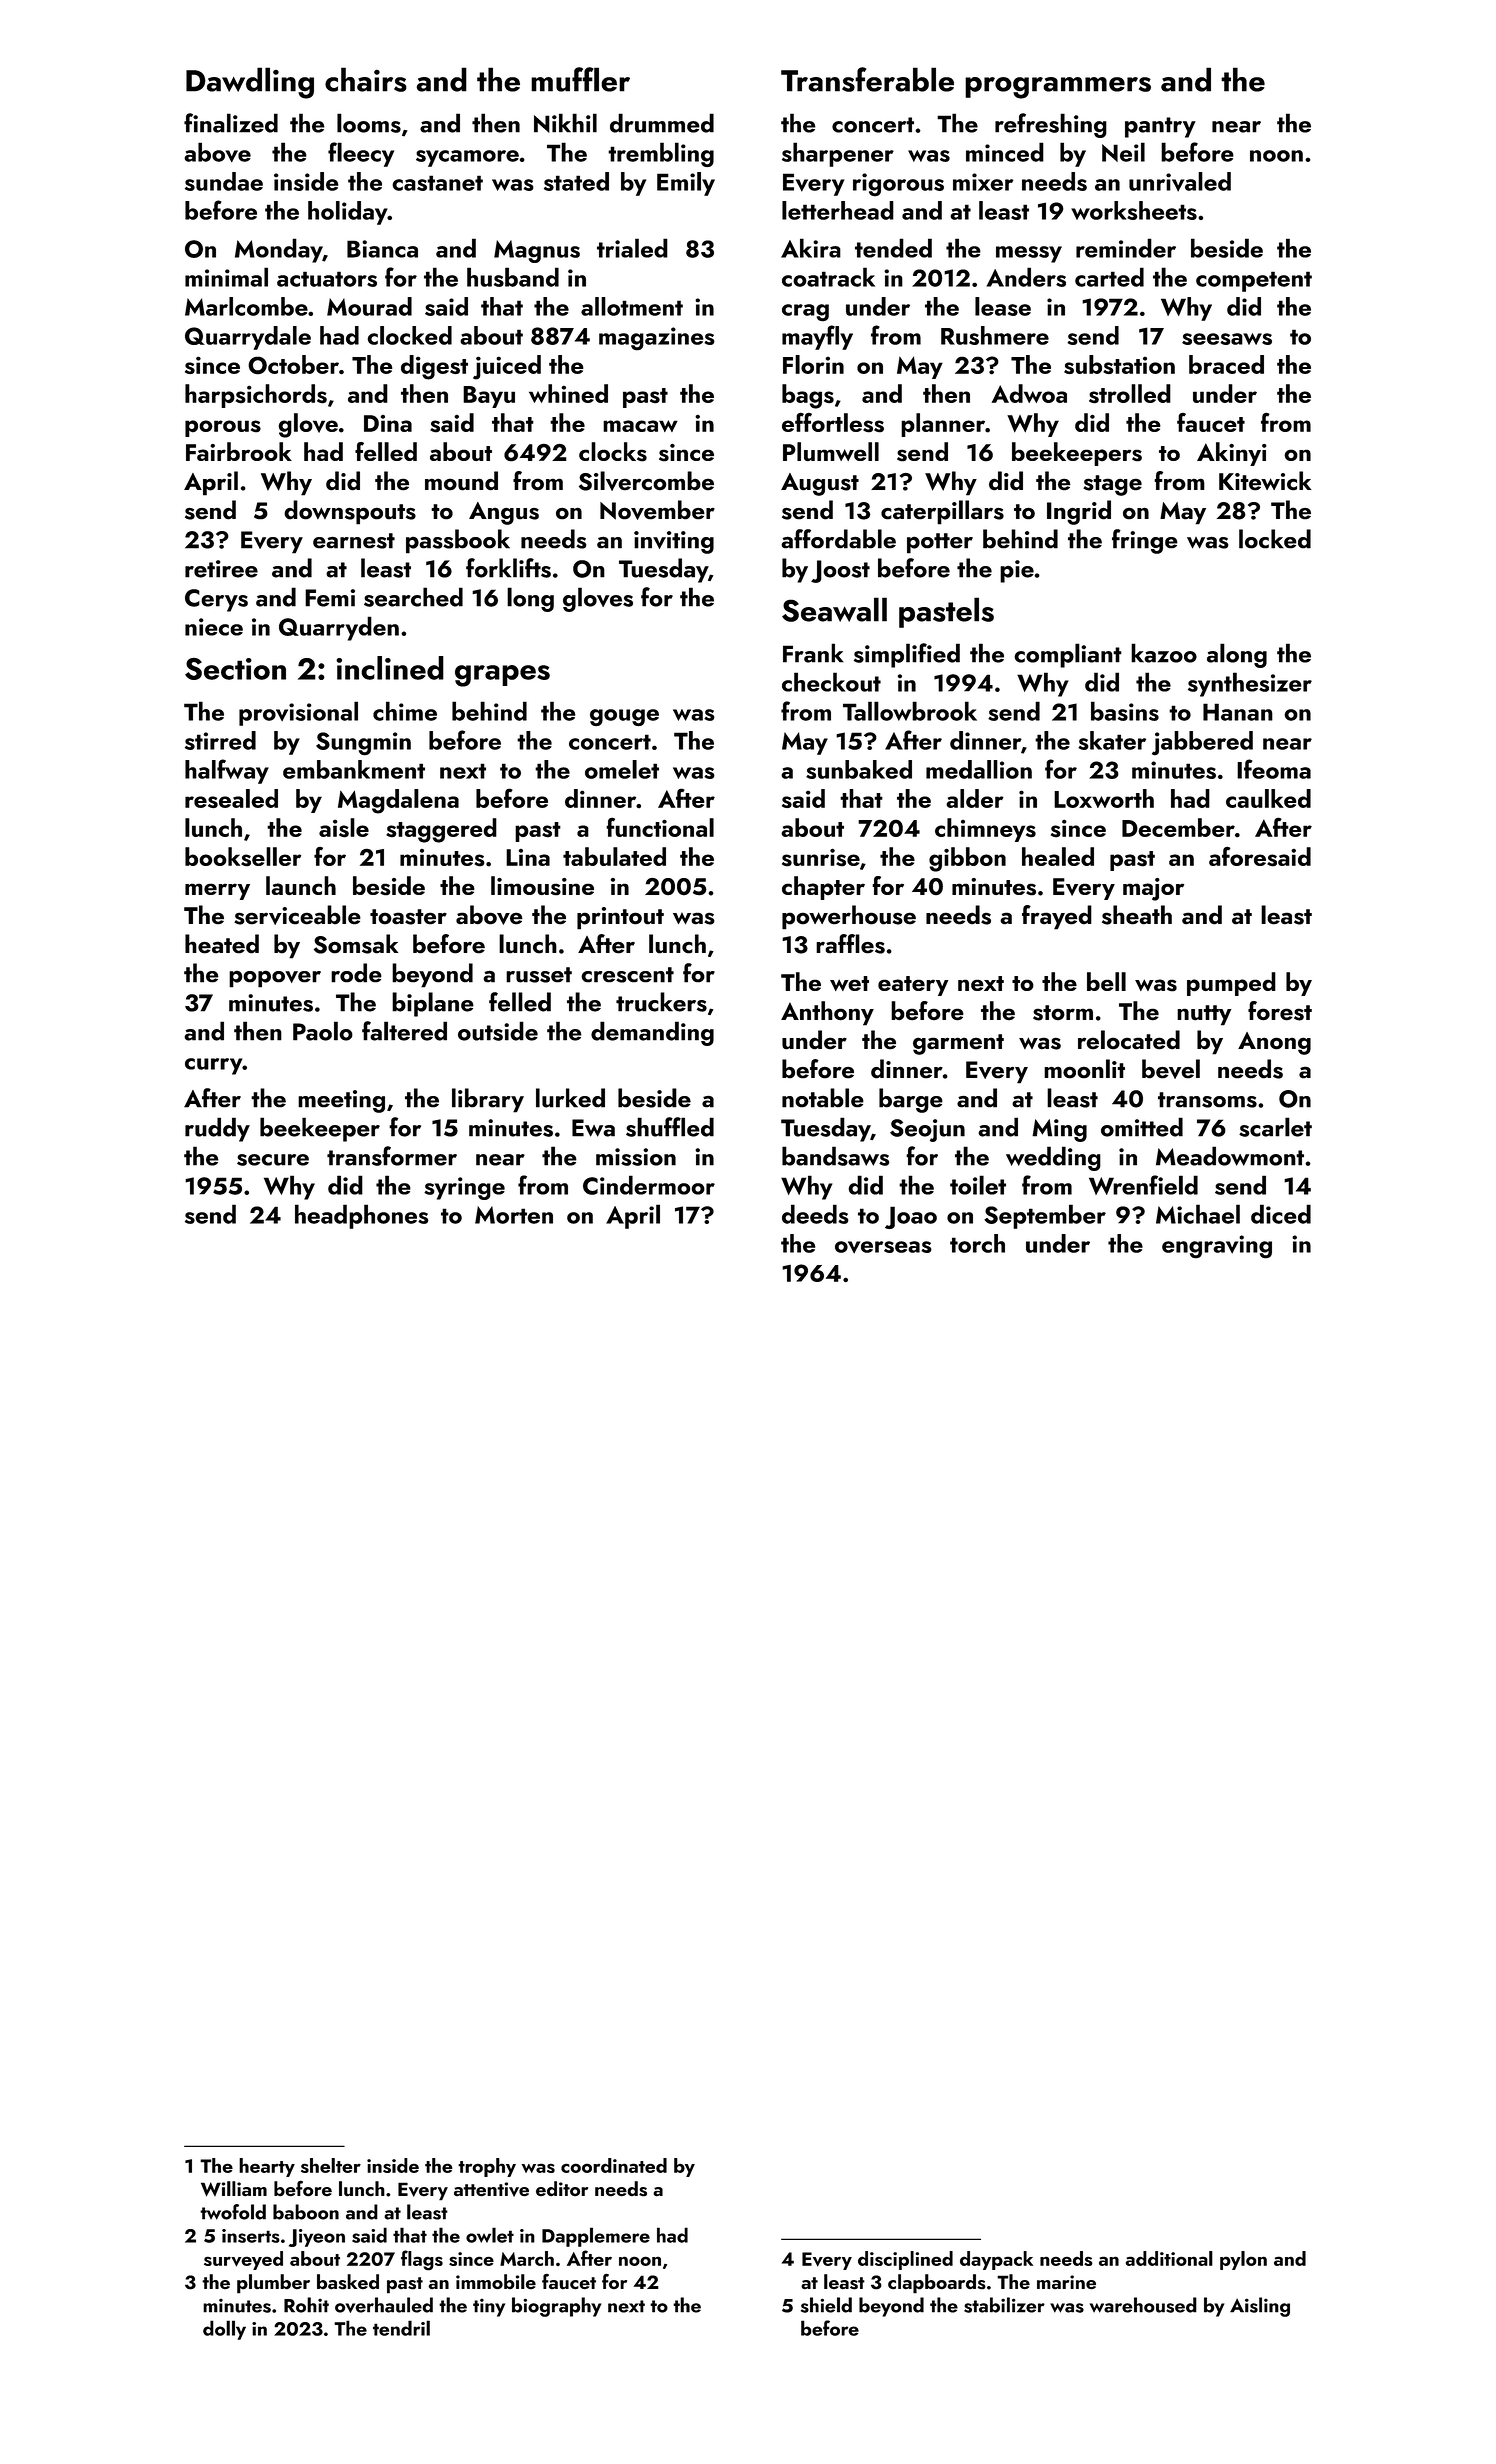 The height and width of the screenshot is (2464, 1496). What do you see at coordinates (382, 249) in the screenshot?
I see `Bianca` at bounding box center [382, 249].
